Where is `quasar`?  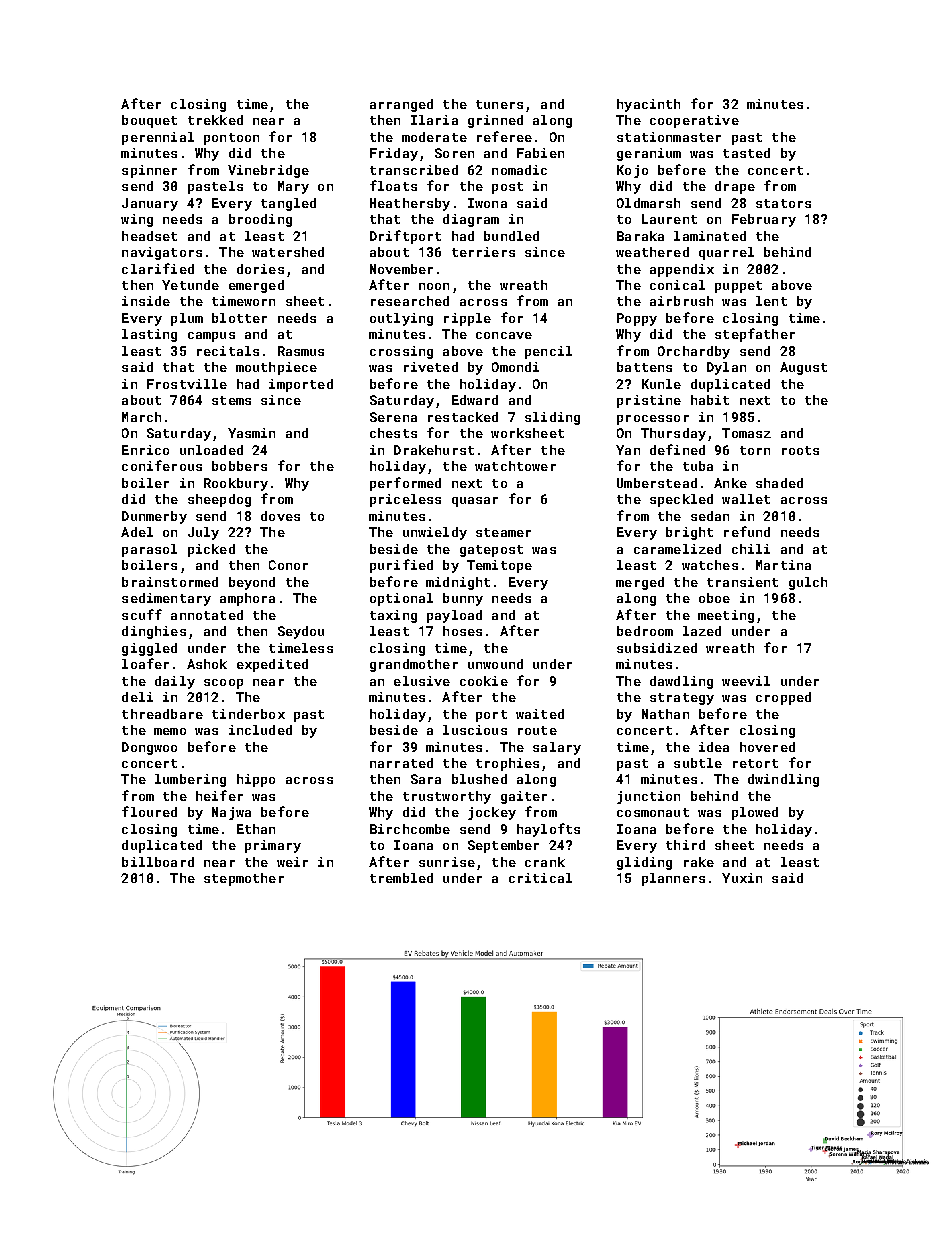
quasar is located at coordinates (475, 502).
